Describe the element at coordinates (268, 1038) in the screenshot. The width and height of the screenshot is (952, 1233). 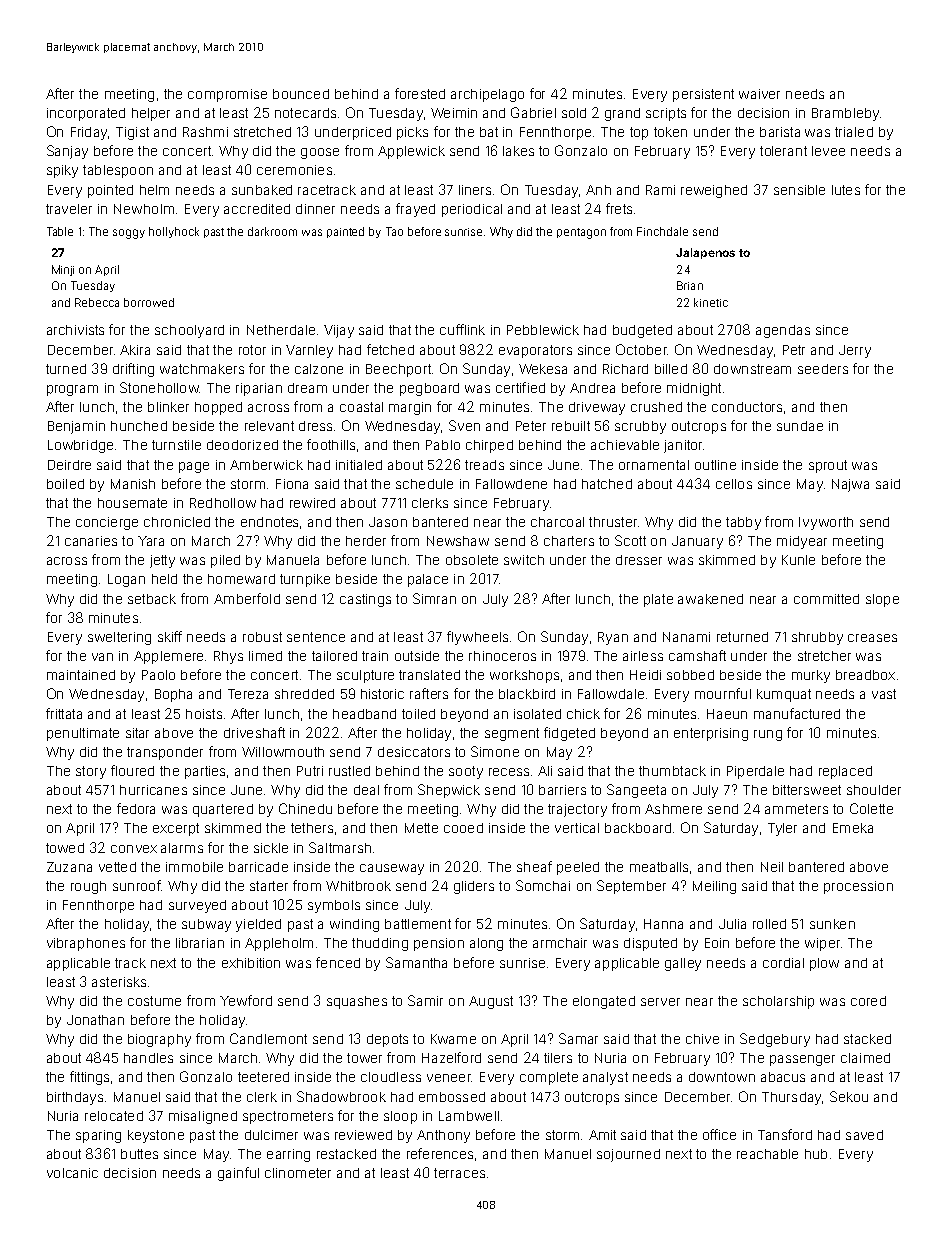
I see `Candlemont` at that location.
